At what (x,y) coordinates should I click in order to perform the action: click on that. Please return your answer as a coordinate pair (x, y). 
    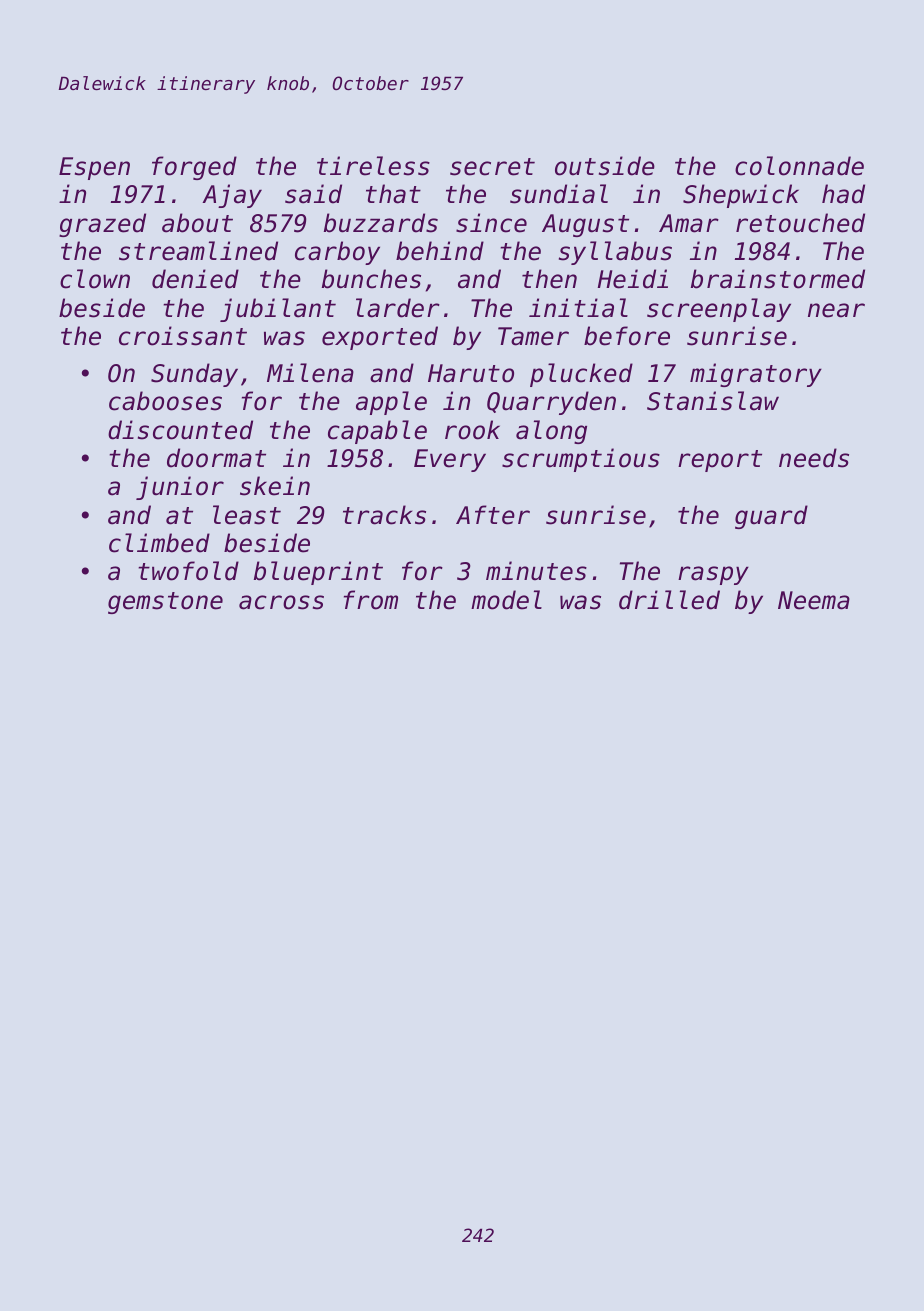
    Looking at the image, I should click on (393, 194).
